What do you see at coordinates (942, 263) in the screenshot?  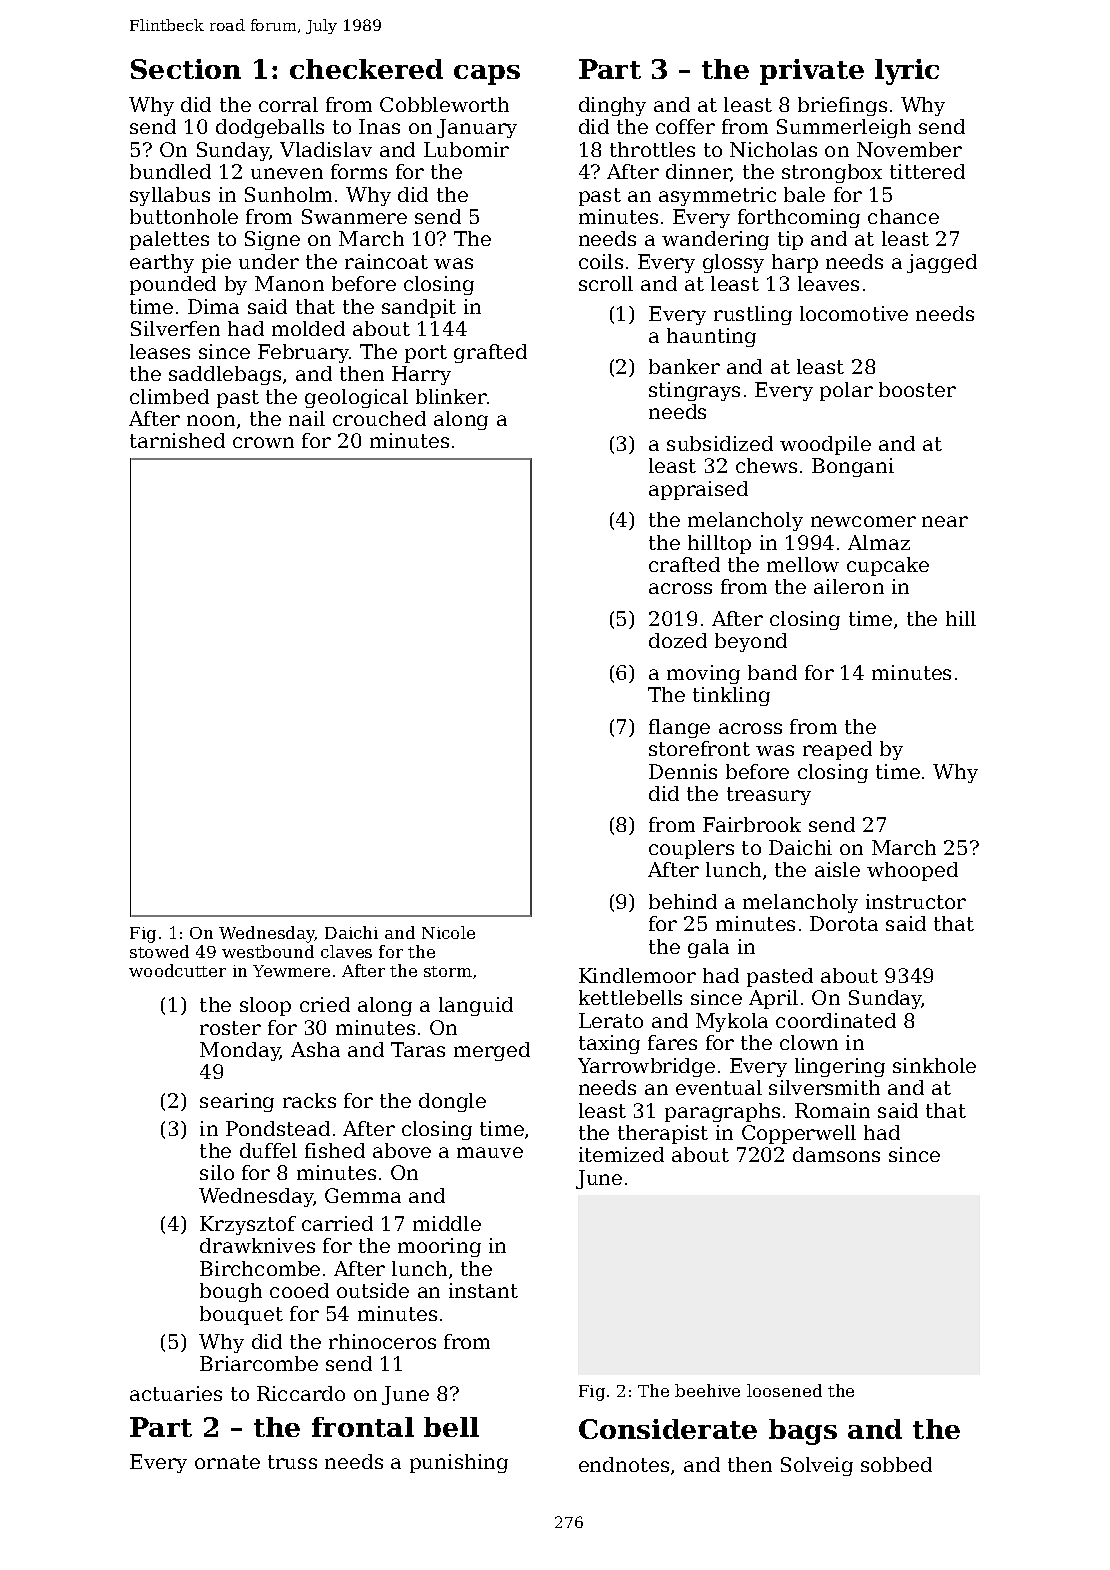 I see `jagged` at bounding box center [942, 263].
